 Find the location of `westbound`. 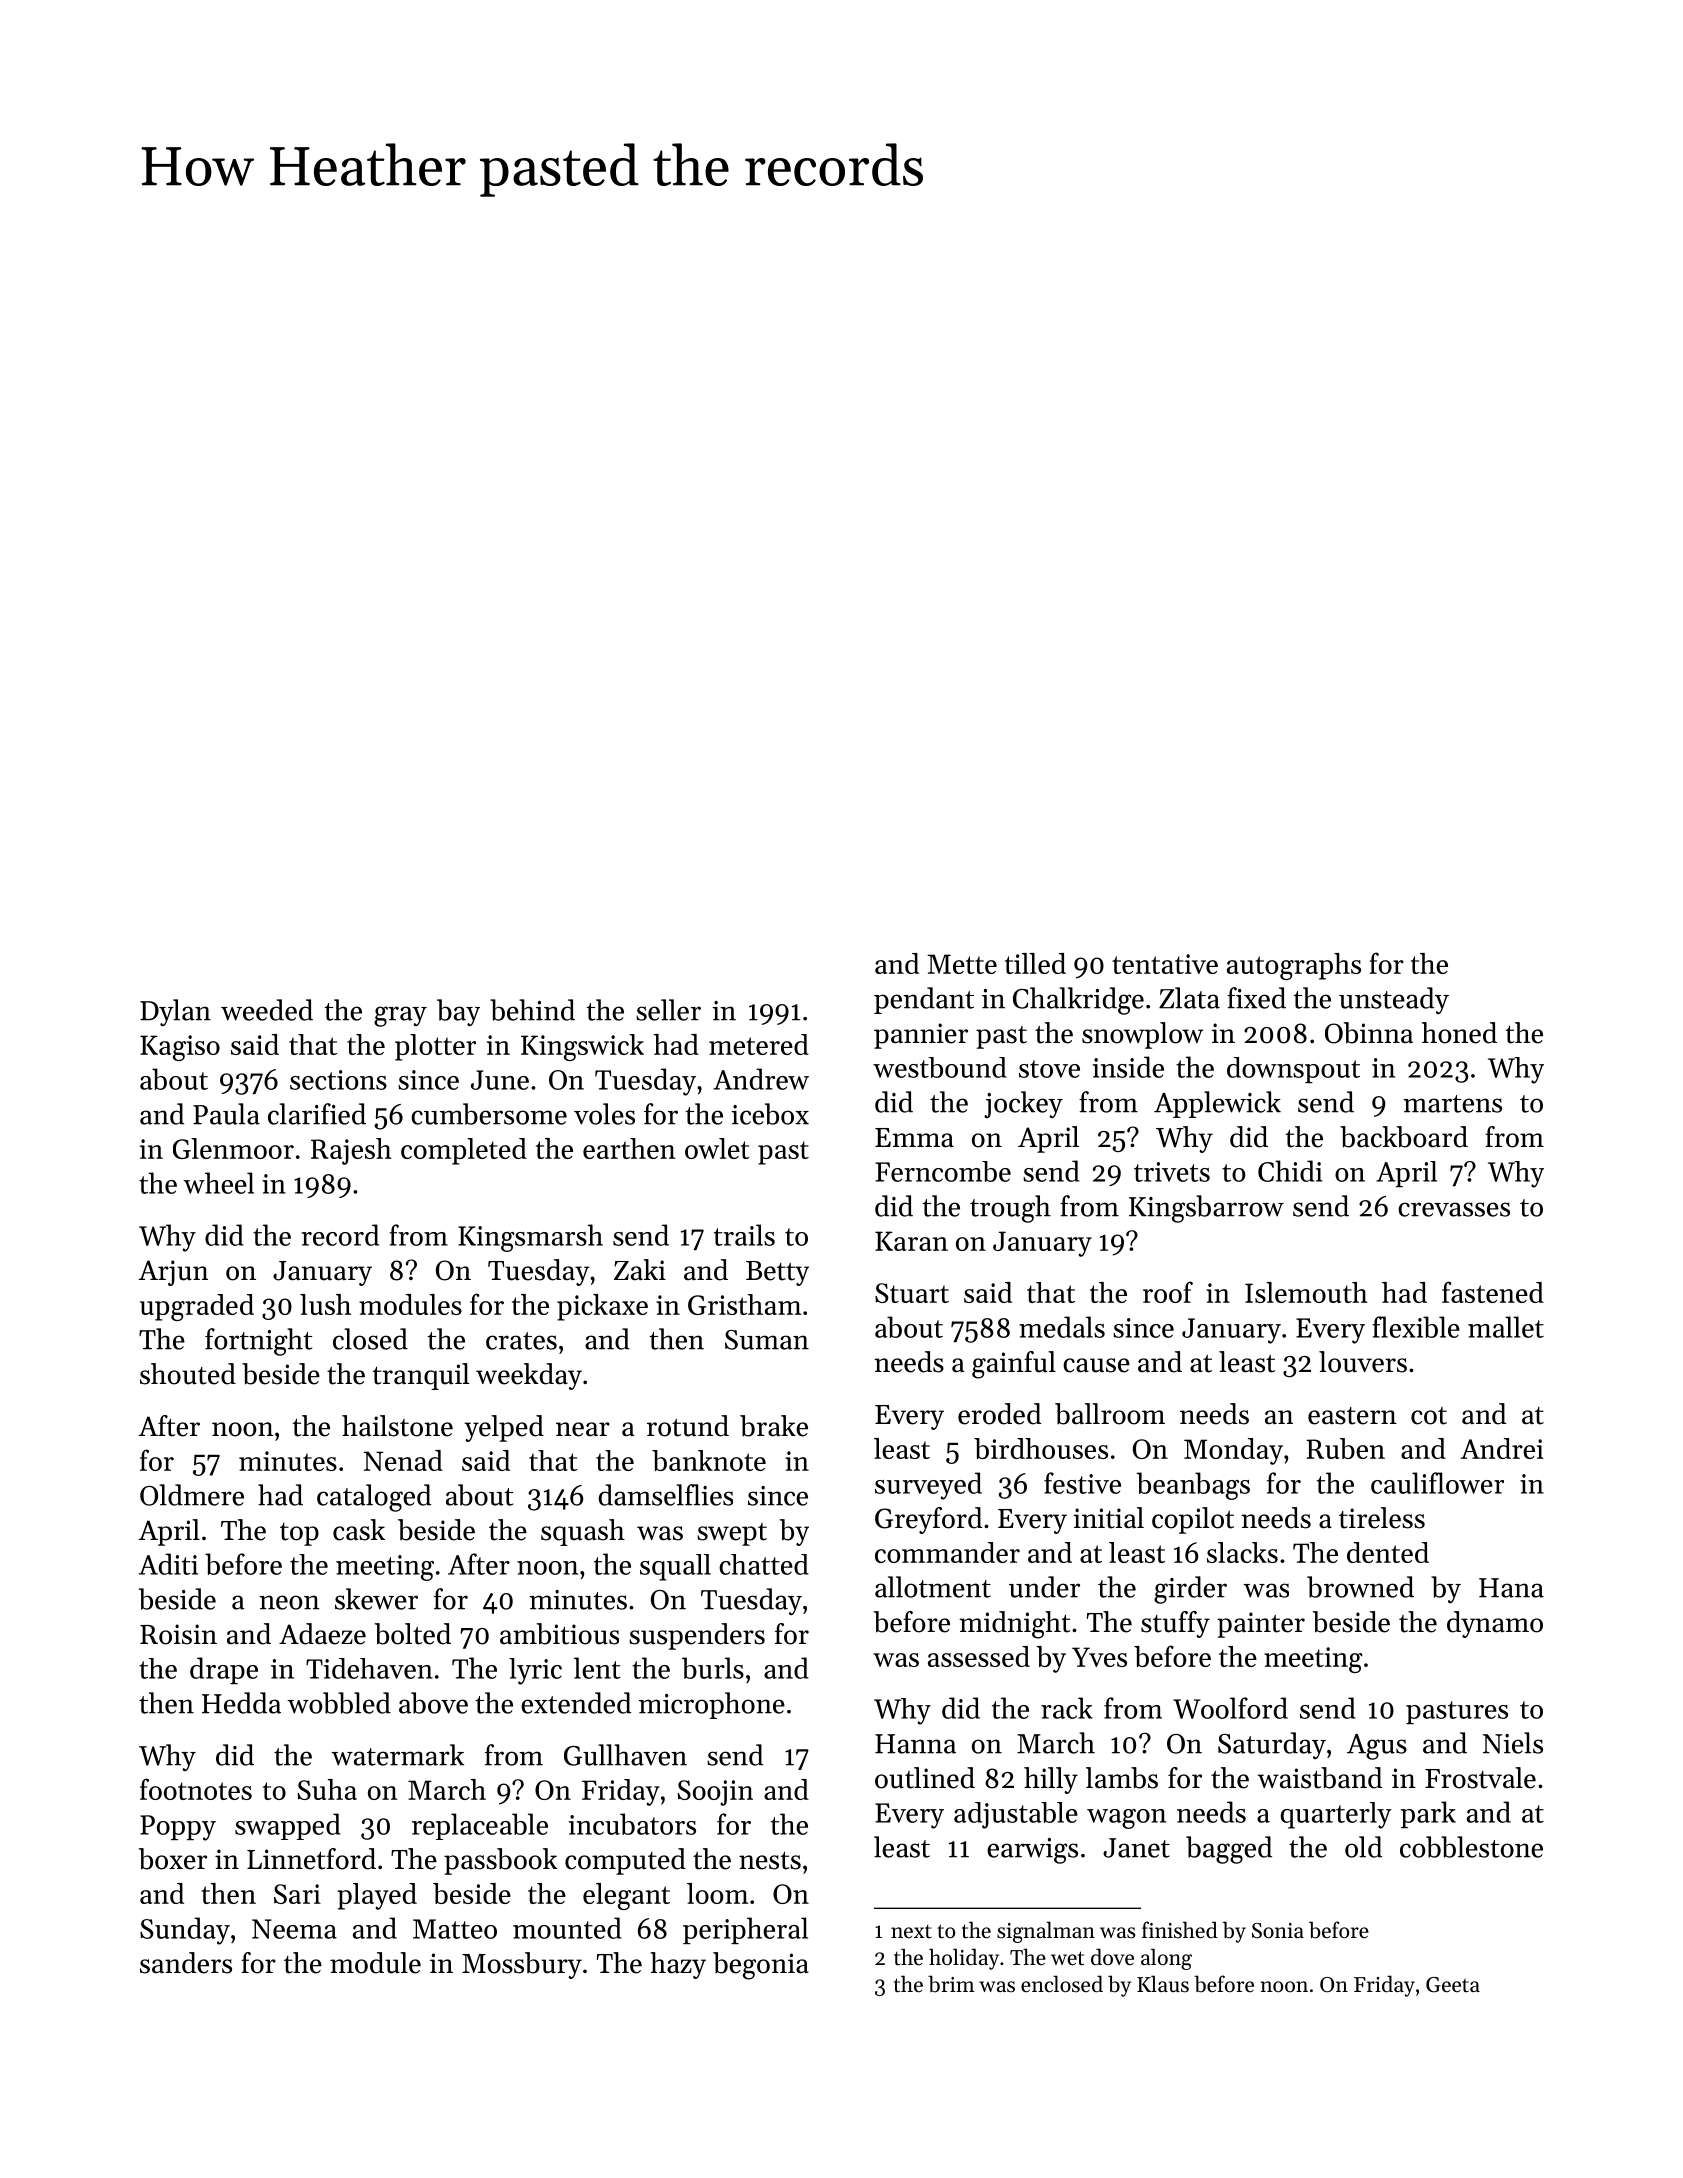

westbound is located at coordinates (940, 1067).
